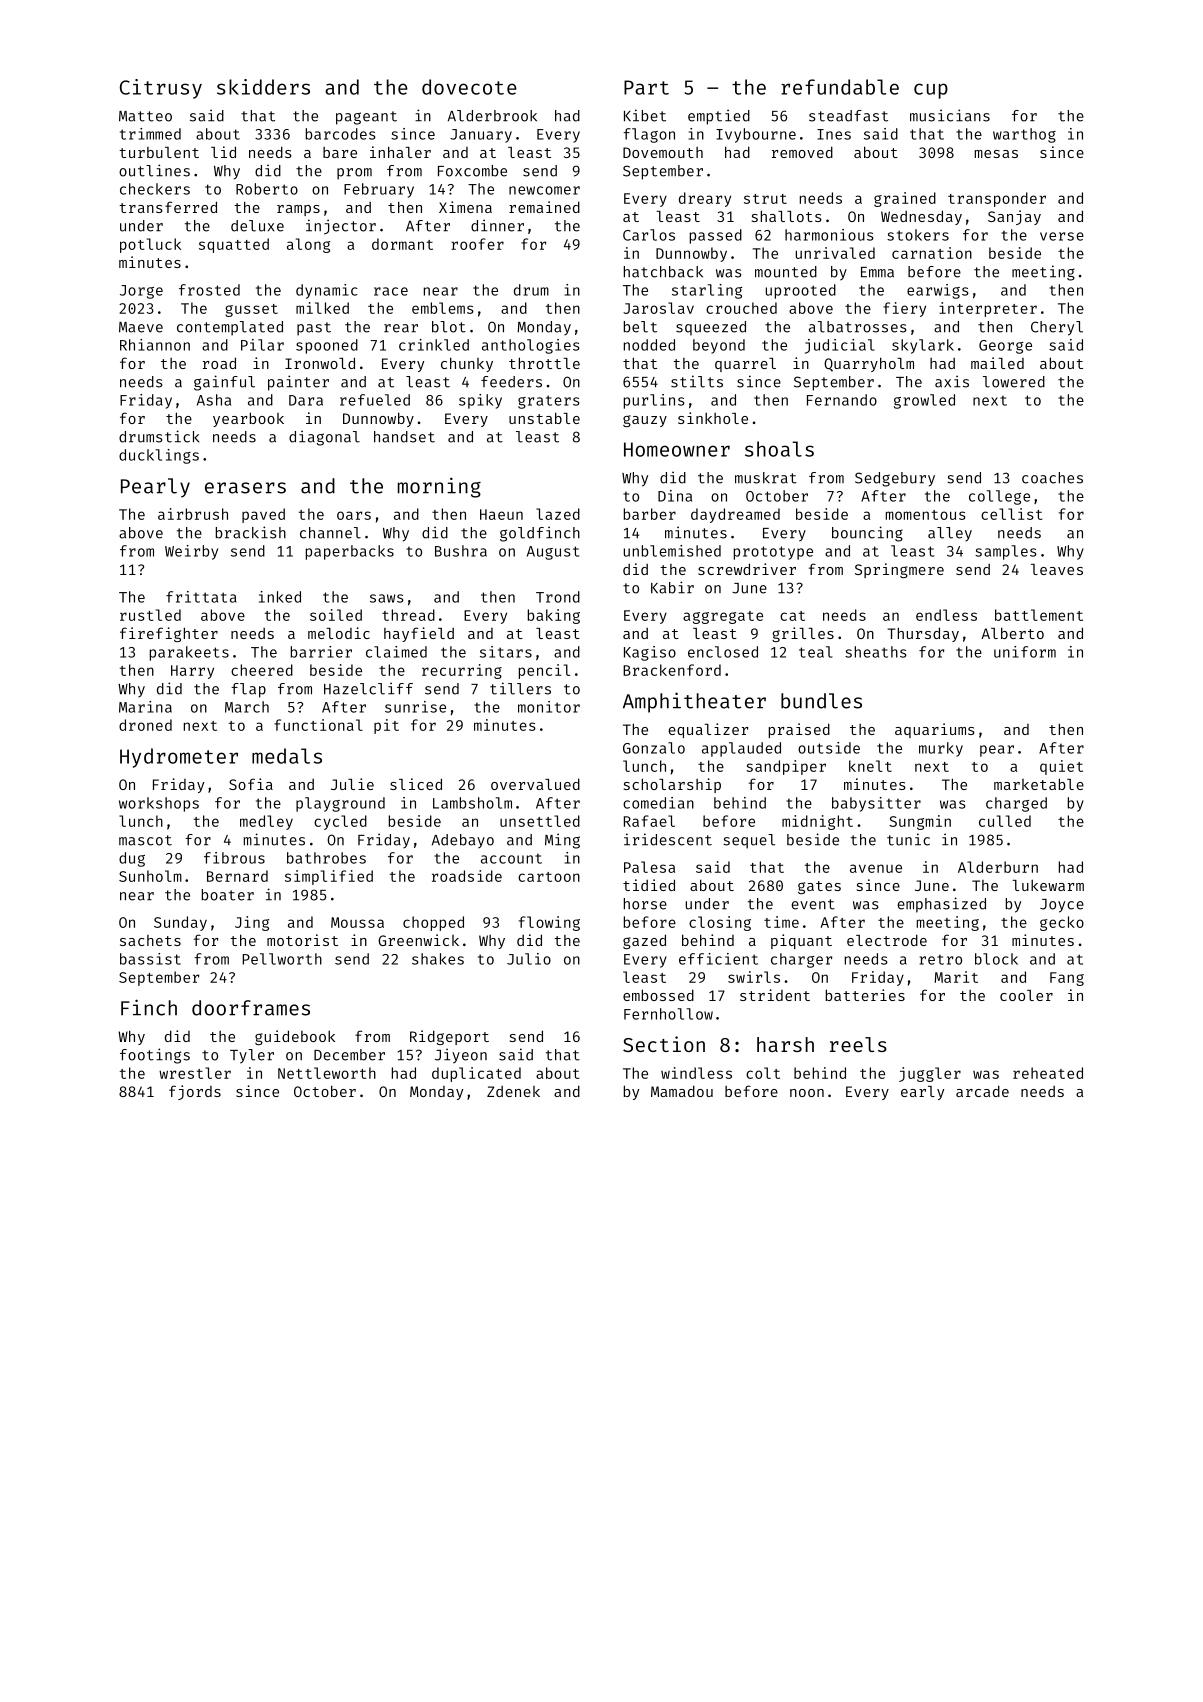 The width and height of the screenshot is (1203, 1702). What do you see at coordinates (476, 1074) in the screenshot?
I see `duplicated` at bounding box center [476, 1074].
